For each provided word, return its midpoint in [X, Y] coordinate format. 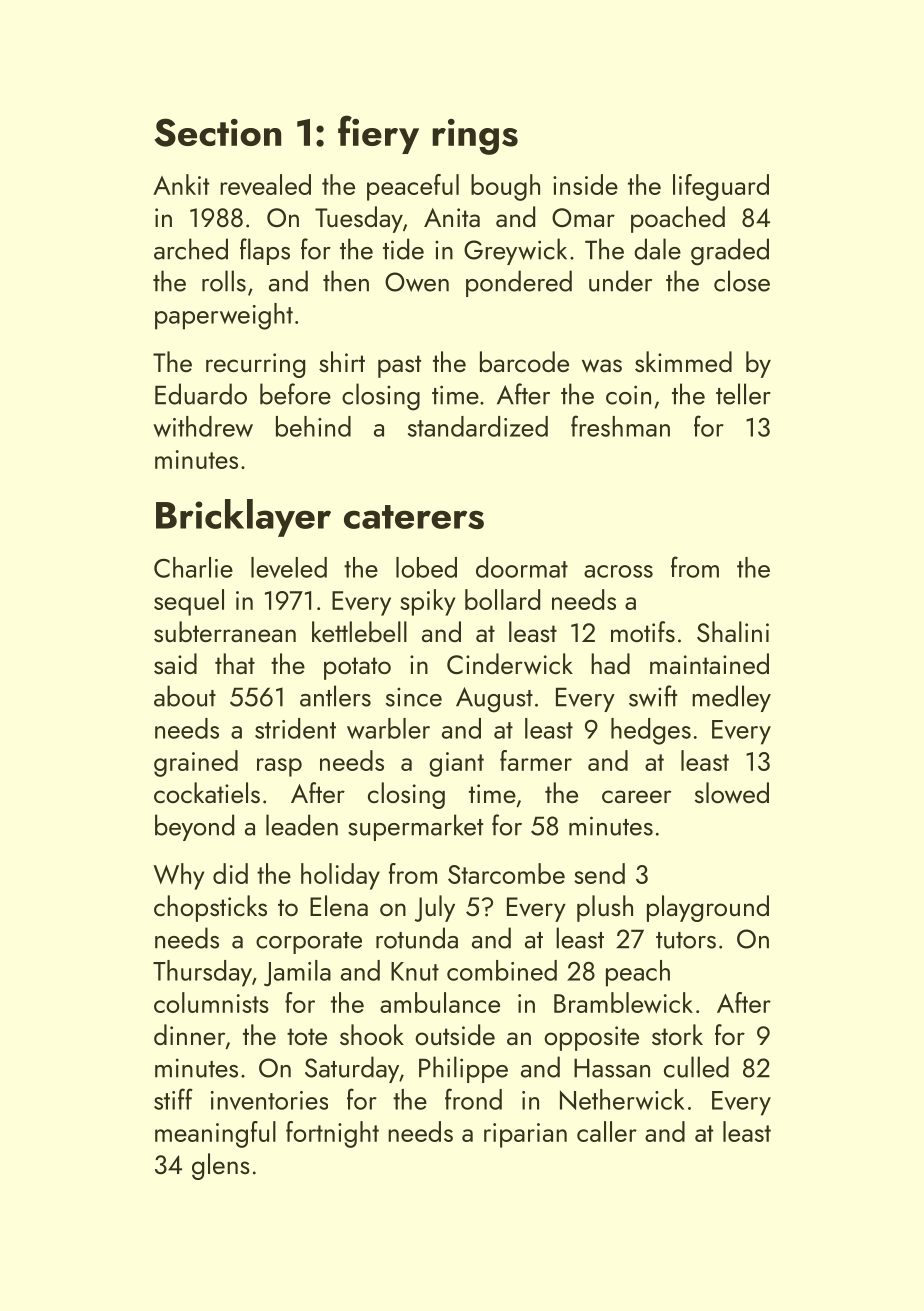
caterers [414, 517]
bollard [502, 599]
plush [605, 908]
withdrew [203, 426]
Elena [339, 905]
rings [475, 137]
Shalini [733, 631]
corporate [309, 943]
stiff [173, 1099]
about [185, 696]
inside [585, 184]
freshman [620, 426]
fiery [378, 134]
